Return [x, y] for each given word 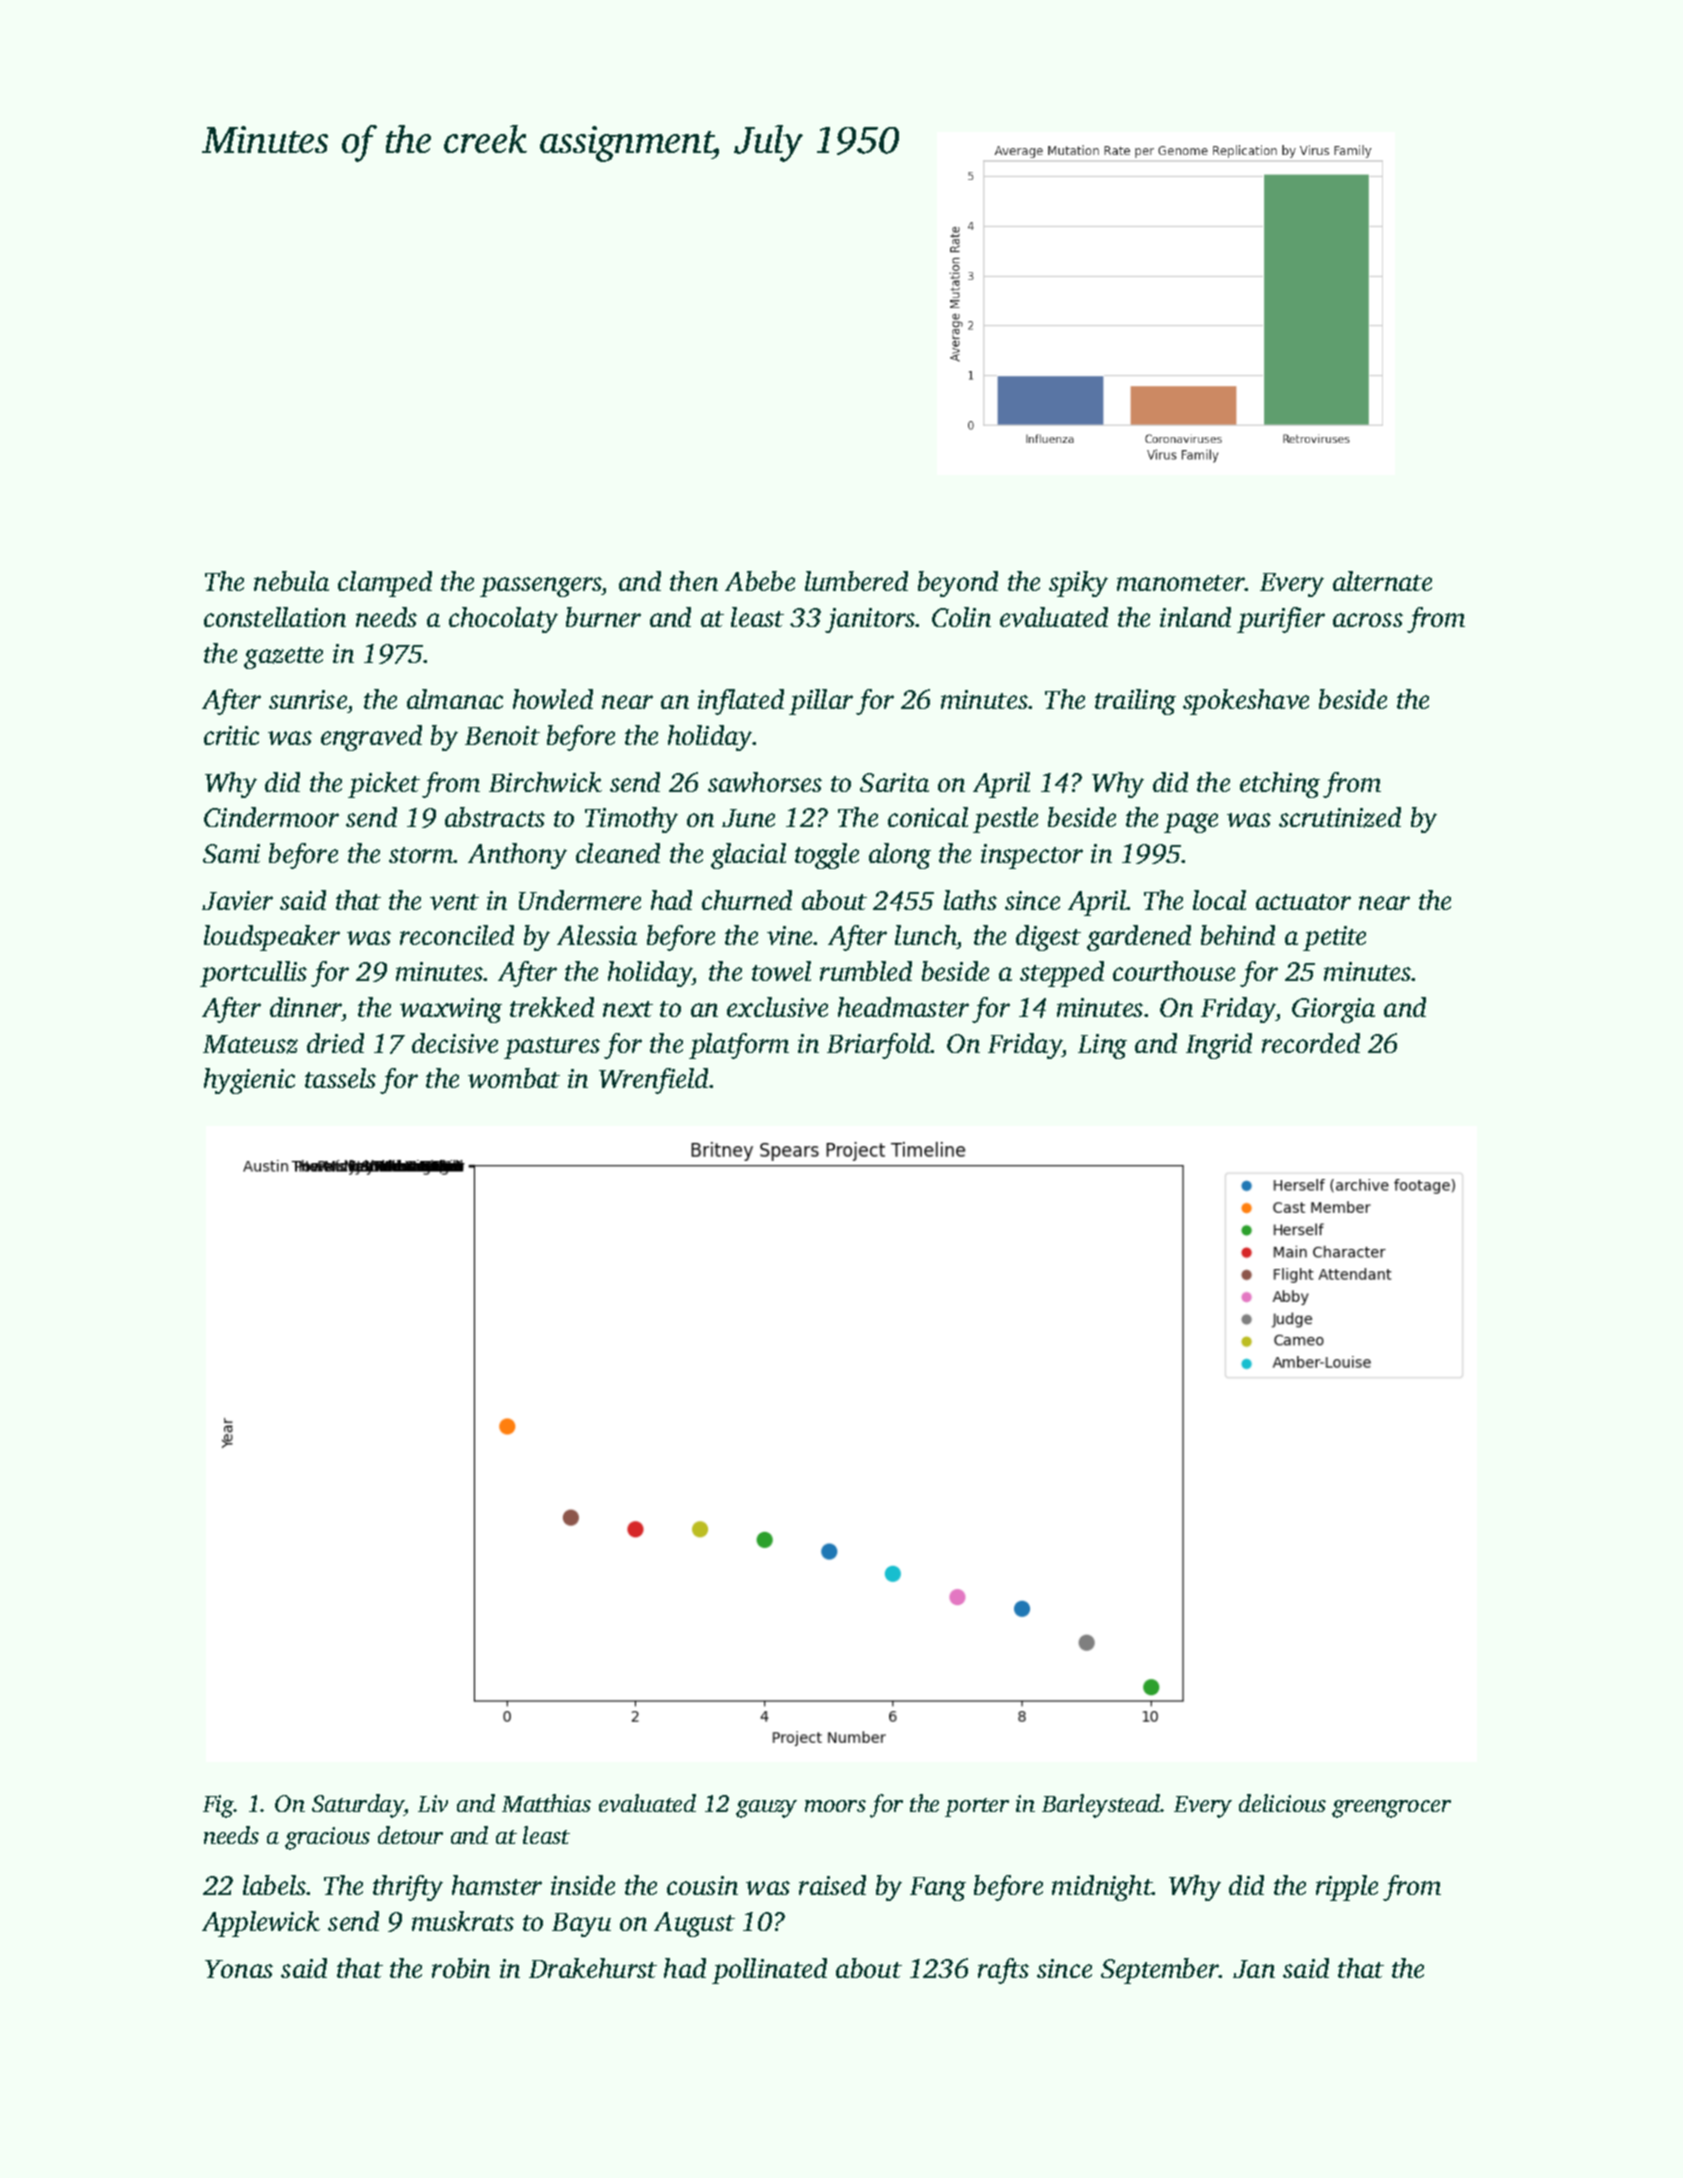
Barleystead [1101, 1806]
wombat [514, 1078]
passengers [540, 587]
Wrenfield [653, 1081]
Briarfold [879, 1046]
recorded [1311, 1043]
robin [461, 1968]
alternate [1382, 581]
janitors [870, 620]
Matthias [546, 1803]
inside [583, 1885]
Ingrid [1219, 1046]
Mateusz [250, 1044]
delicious [1282, 1803]
